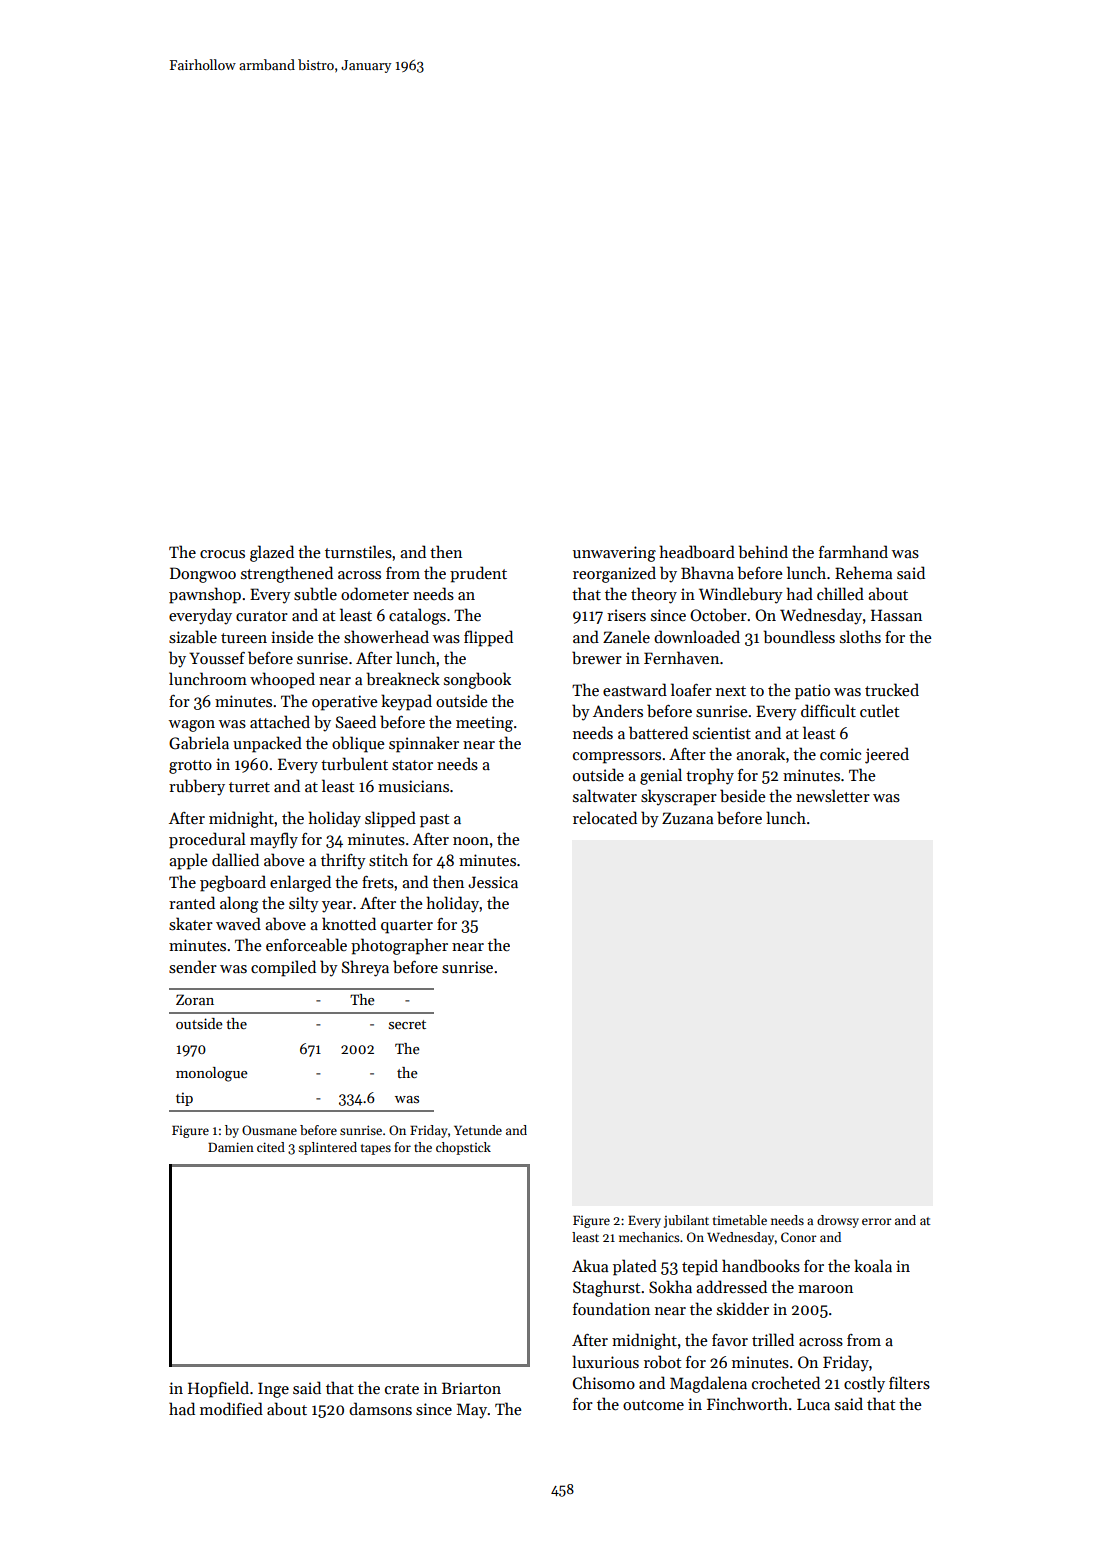  I want to click on monologue, so click(212, 1074).
